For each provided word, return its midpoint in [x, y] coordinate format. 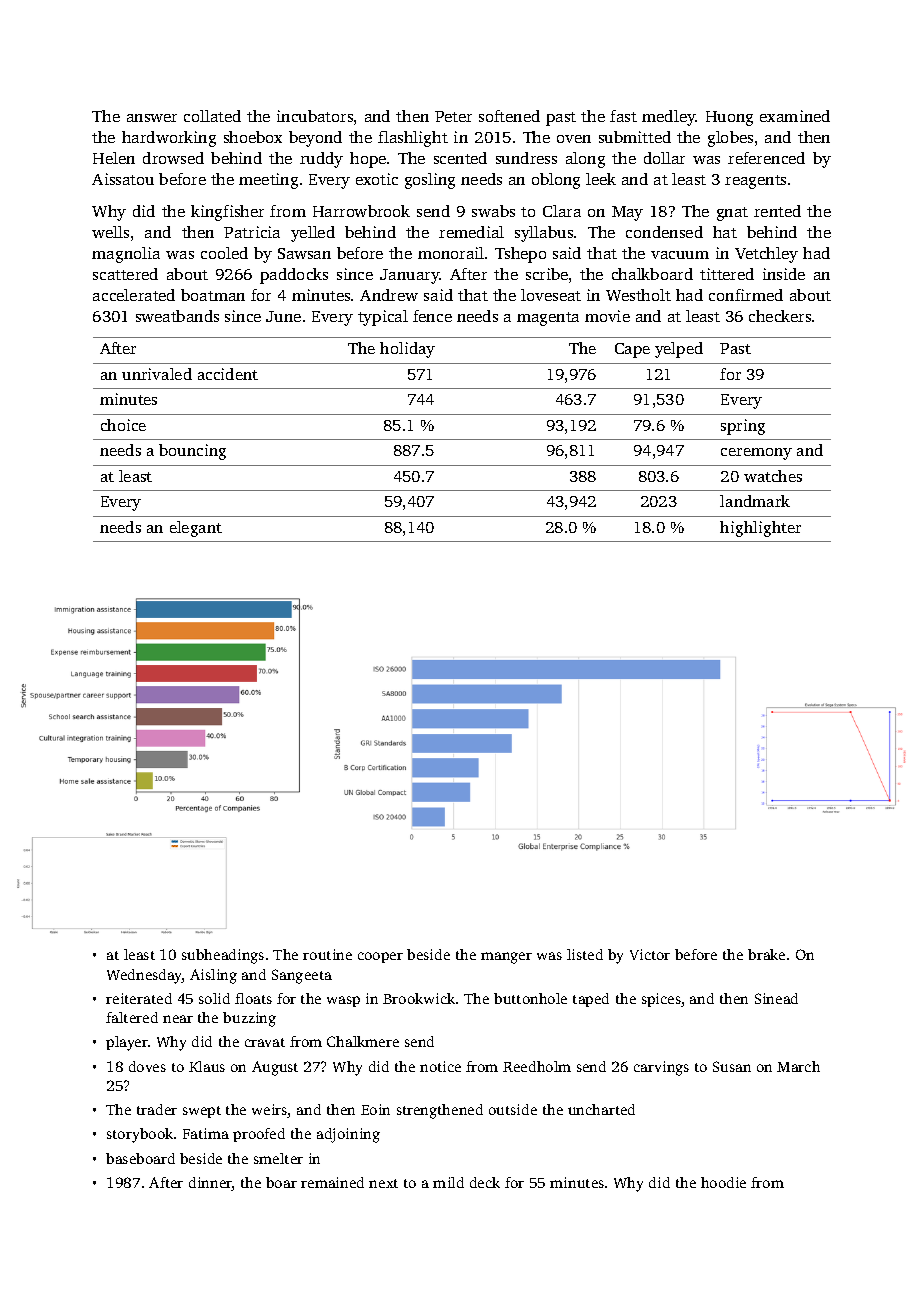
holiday [407, 350]
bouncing [192, 452]
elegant [196, 529]
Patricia [252, 232]
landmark [755, 501]
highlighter [760, 529]
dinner [210, 1184]
